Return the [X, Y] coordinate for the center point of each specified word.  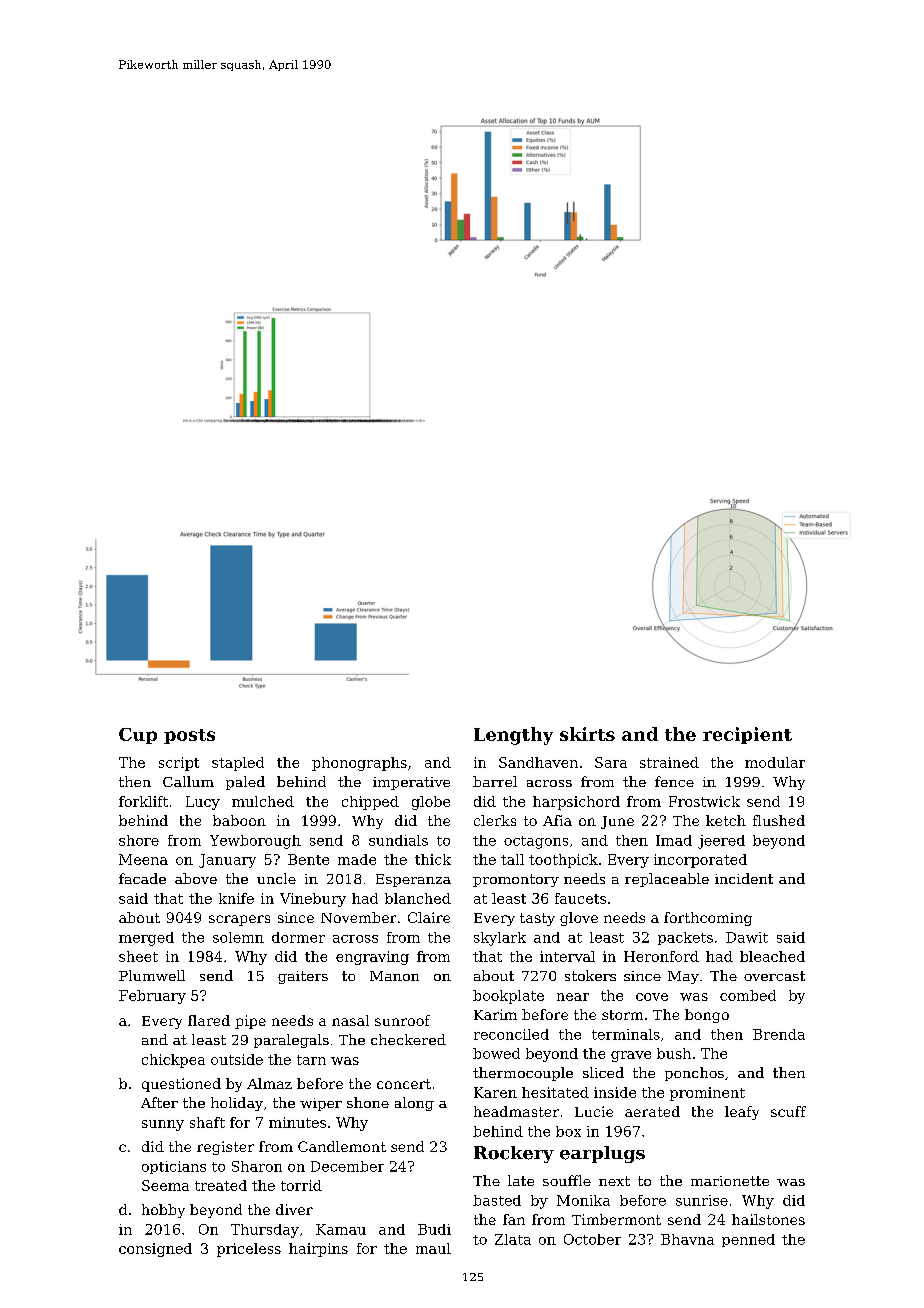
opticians [174, 1167]
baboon [239, 820]
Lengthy [513, 736]
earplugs [602, 1154]
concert [404, 1084]
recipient [747, 735]
